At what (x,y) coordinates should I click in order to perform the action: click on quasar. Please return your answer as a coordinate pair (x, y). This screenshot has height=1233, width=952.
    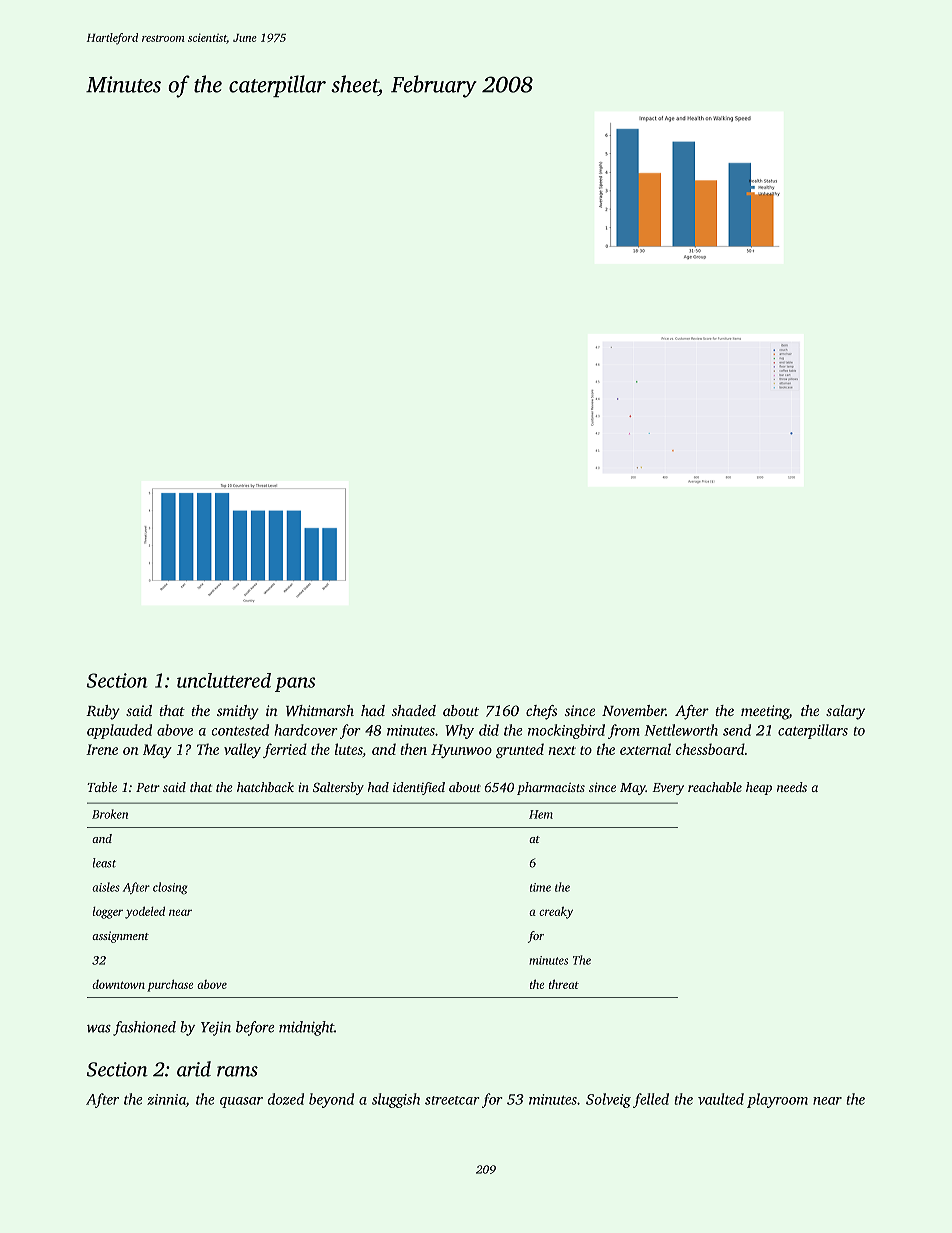
    Looking at the image, I should click on (241, 1102).
